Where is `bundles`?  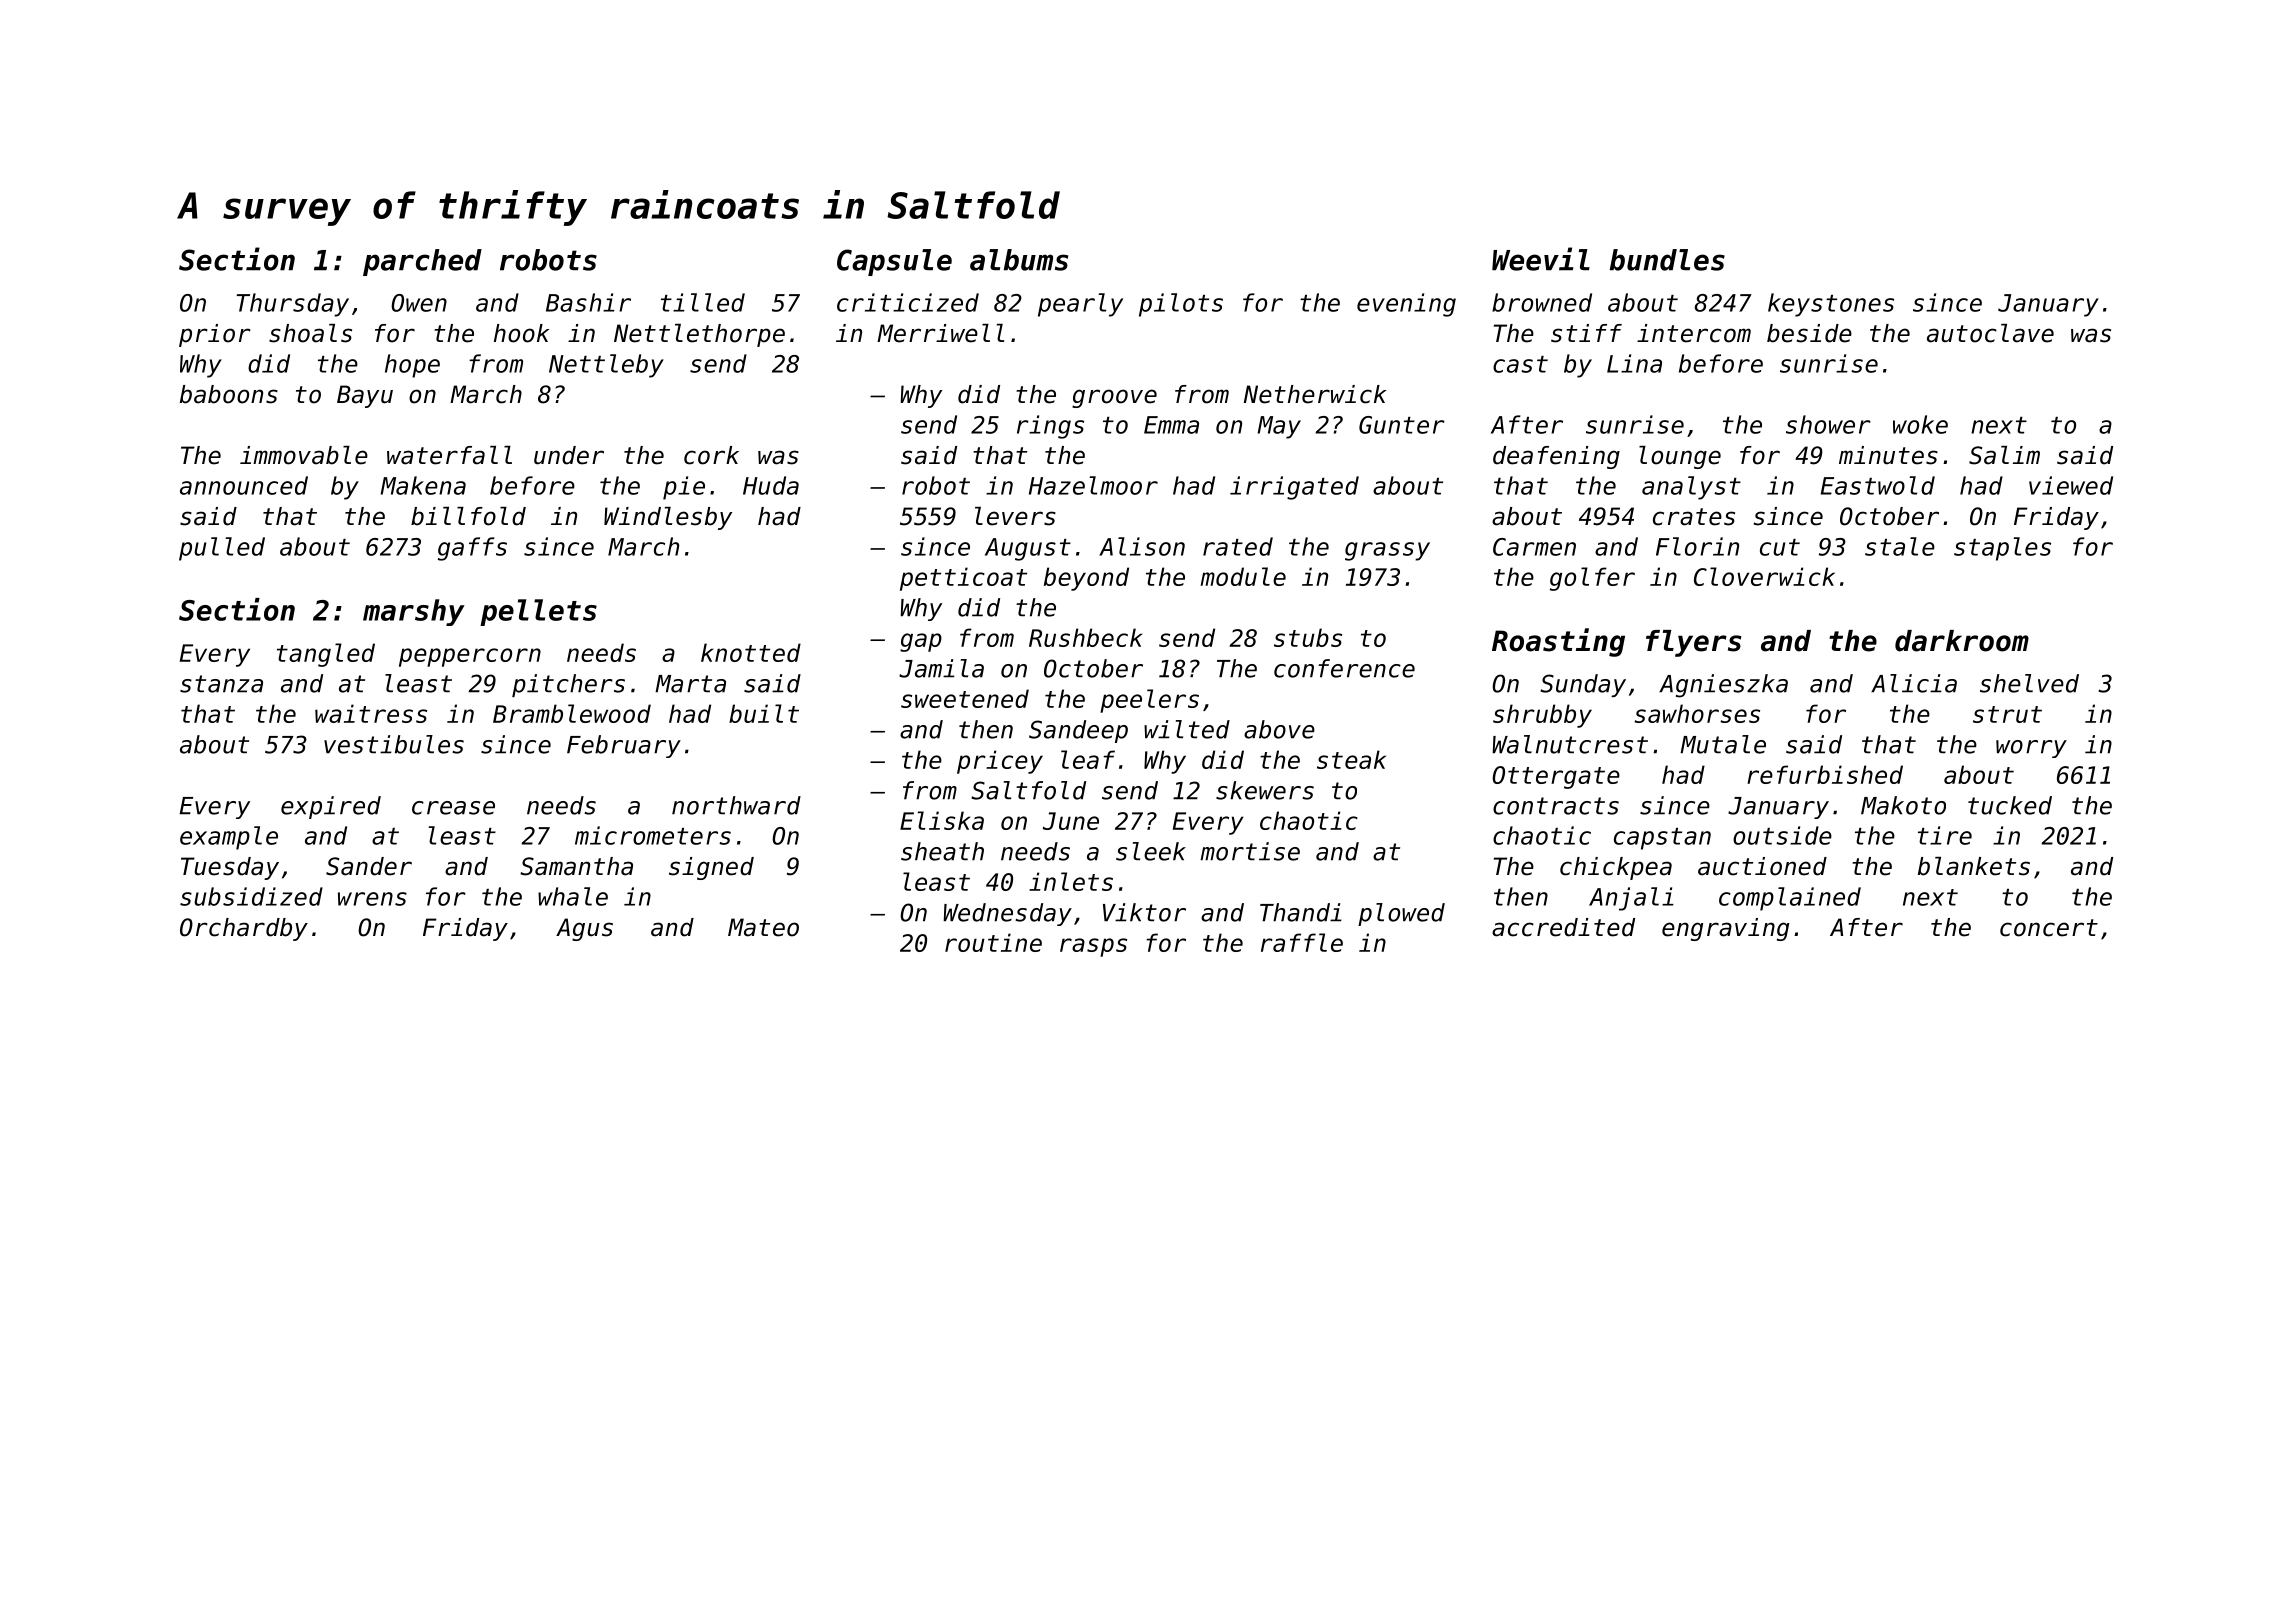 bundles is located at coordinates (1667, 260).
